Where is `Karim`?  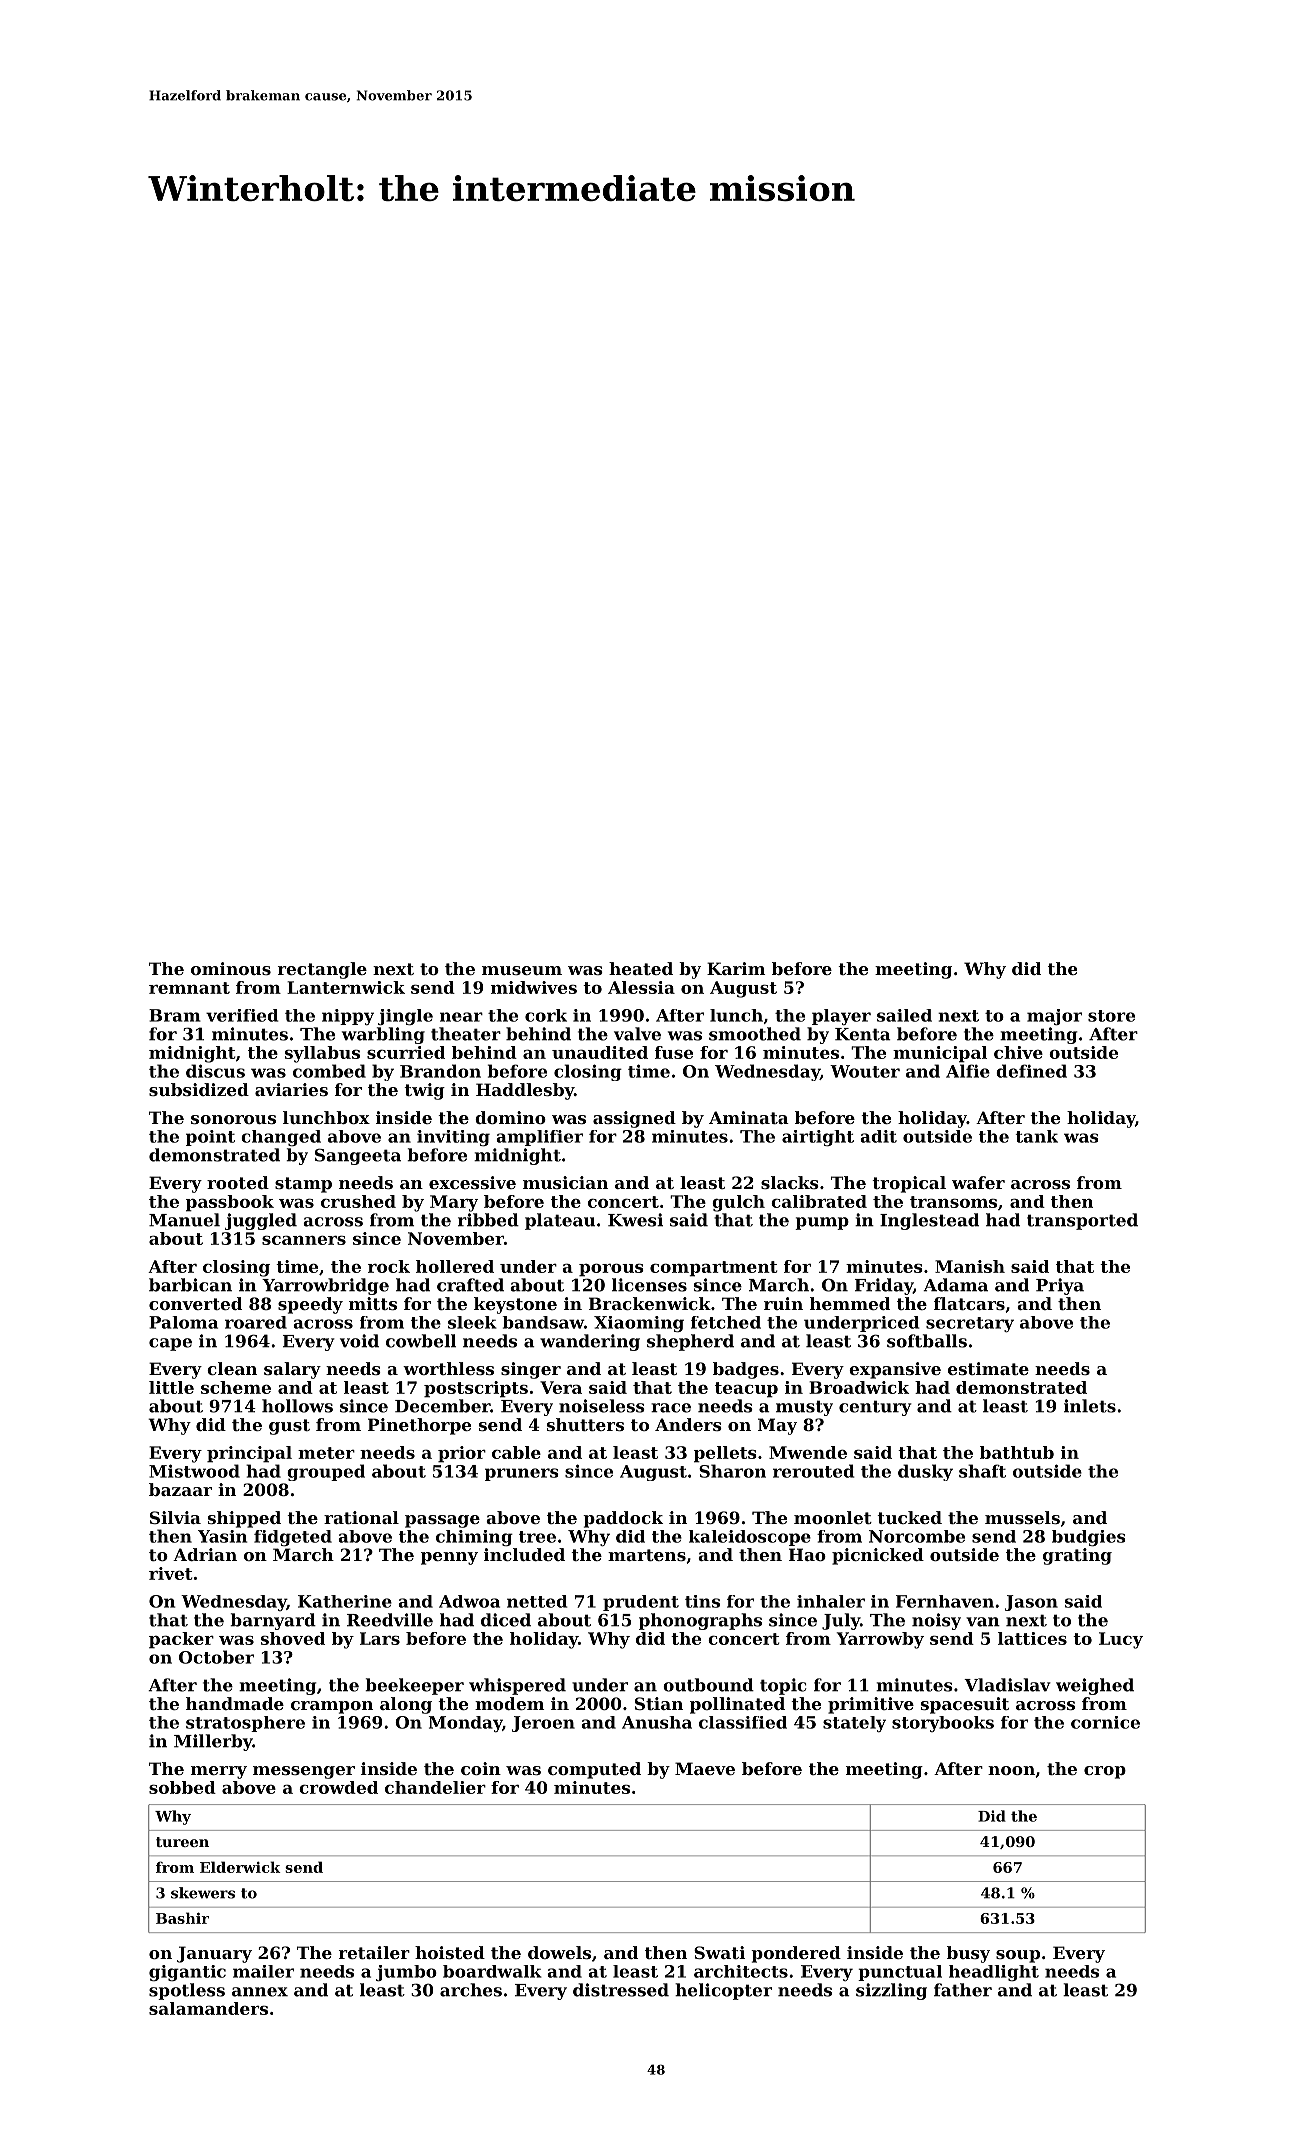
Karim is located at coordinates (736, 968).
